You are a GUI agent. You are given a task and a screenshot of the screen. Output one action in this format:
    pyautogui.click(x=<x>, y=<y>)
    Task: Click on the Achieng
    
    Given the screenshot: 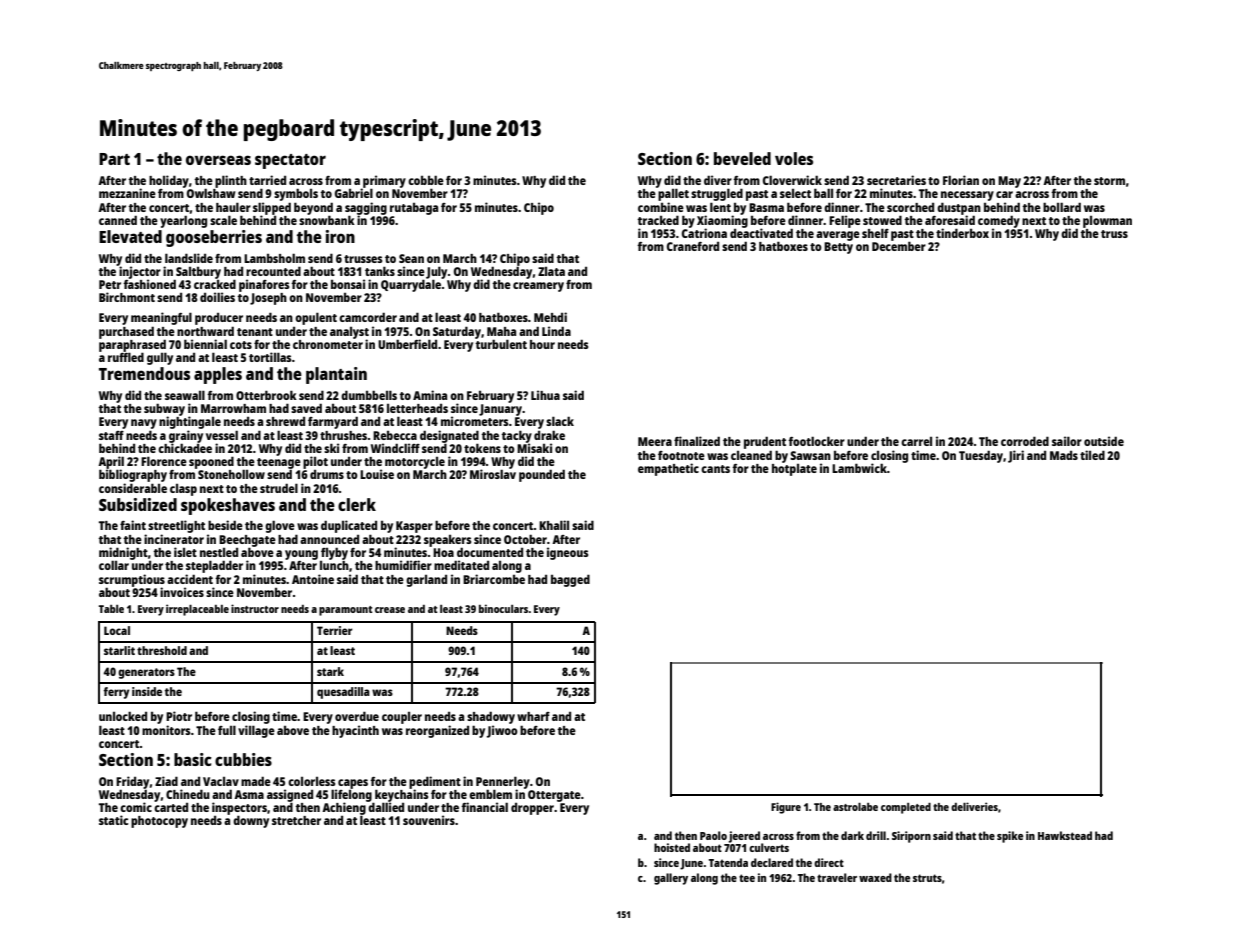 What is the action you would take?
    pyautogui.click(x=344, y=809)
